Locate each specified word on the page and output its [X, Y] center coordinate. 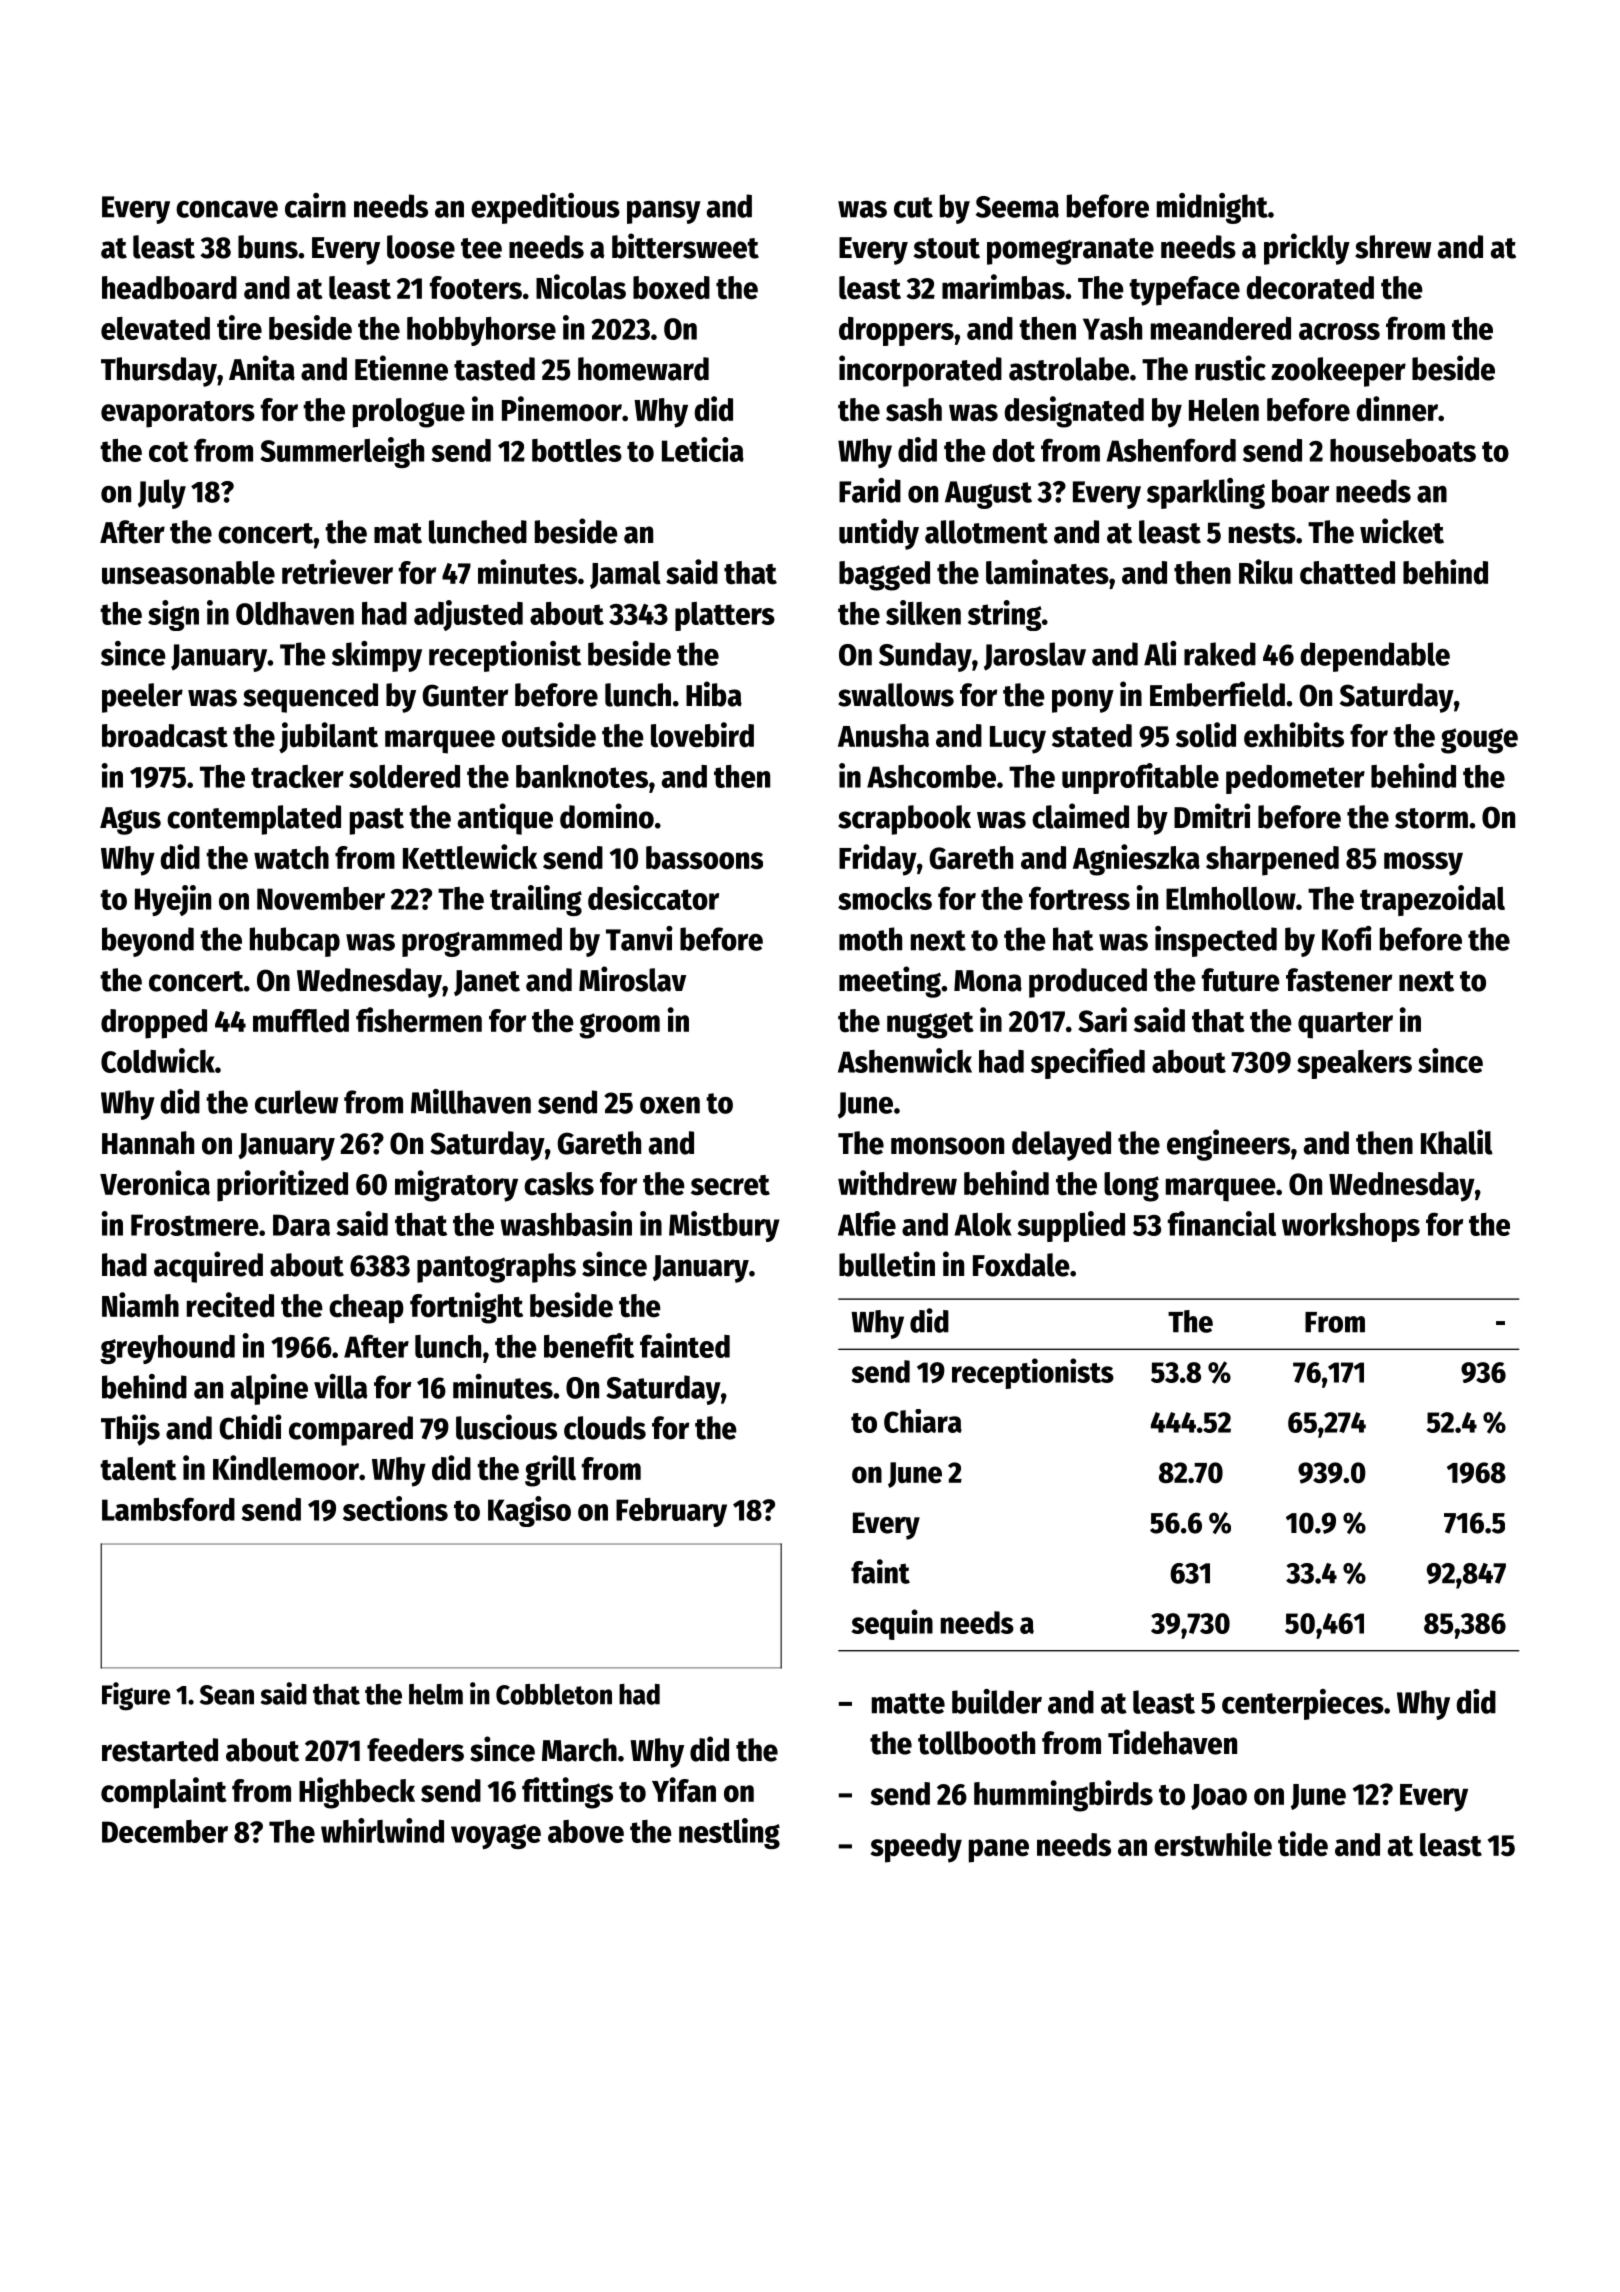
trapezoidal [1432, 900]
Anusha [883, 736]
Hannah [148, 1143]
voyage [496, 1836]
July [162, 494]
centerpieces [1303, 1704]
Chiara [923, 1421]
